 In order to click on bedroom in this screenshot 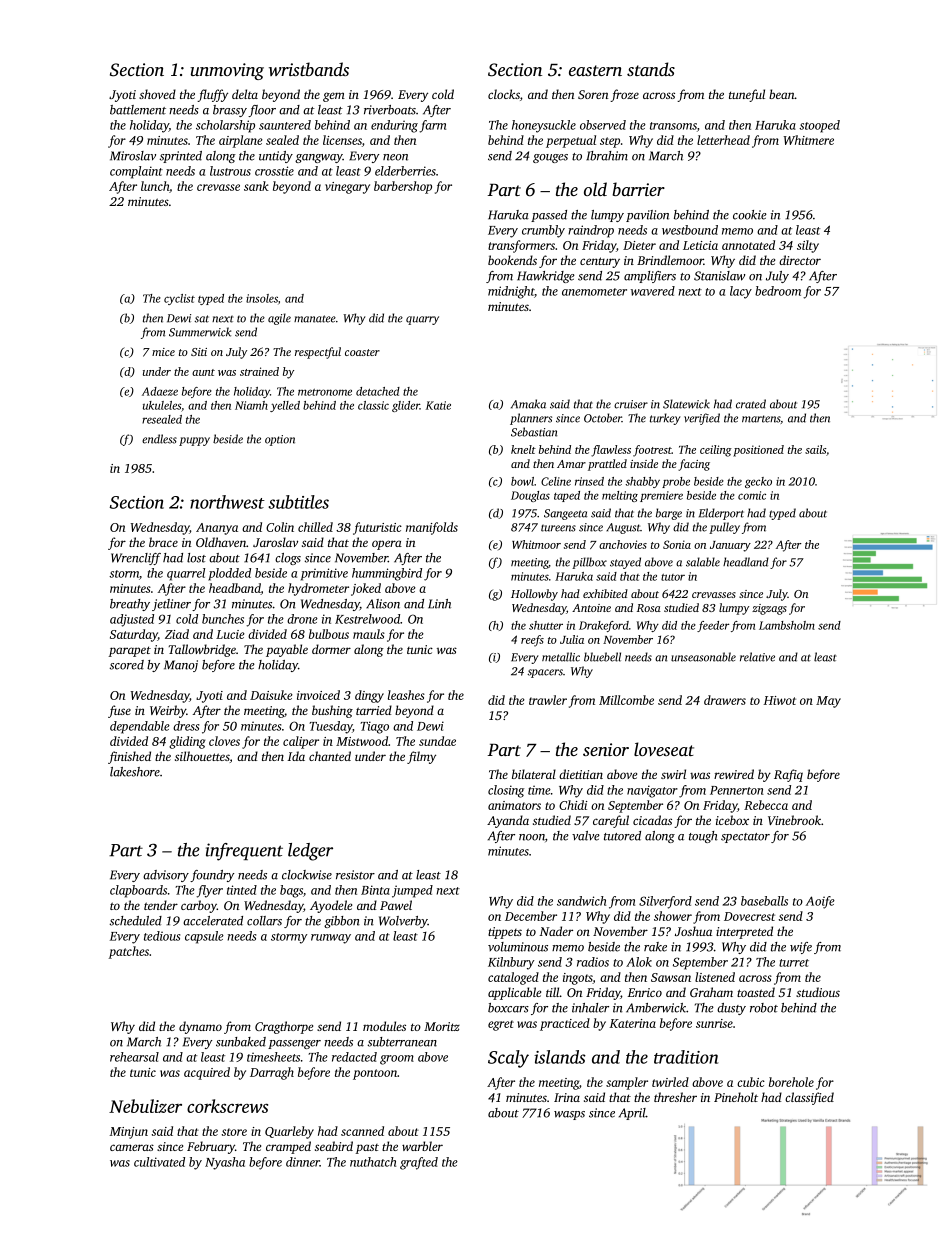, I will do `click(778, 291)`.
